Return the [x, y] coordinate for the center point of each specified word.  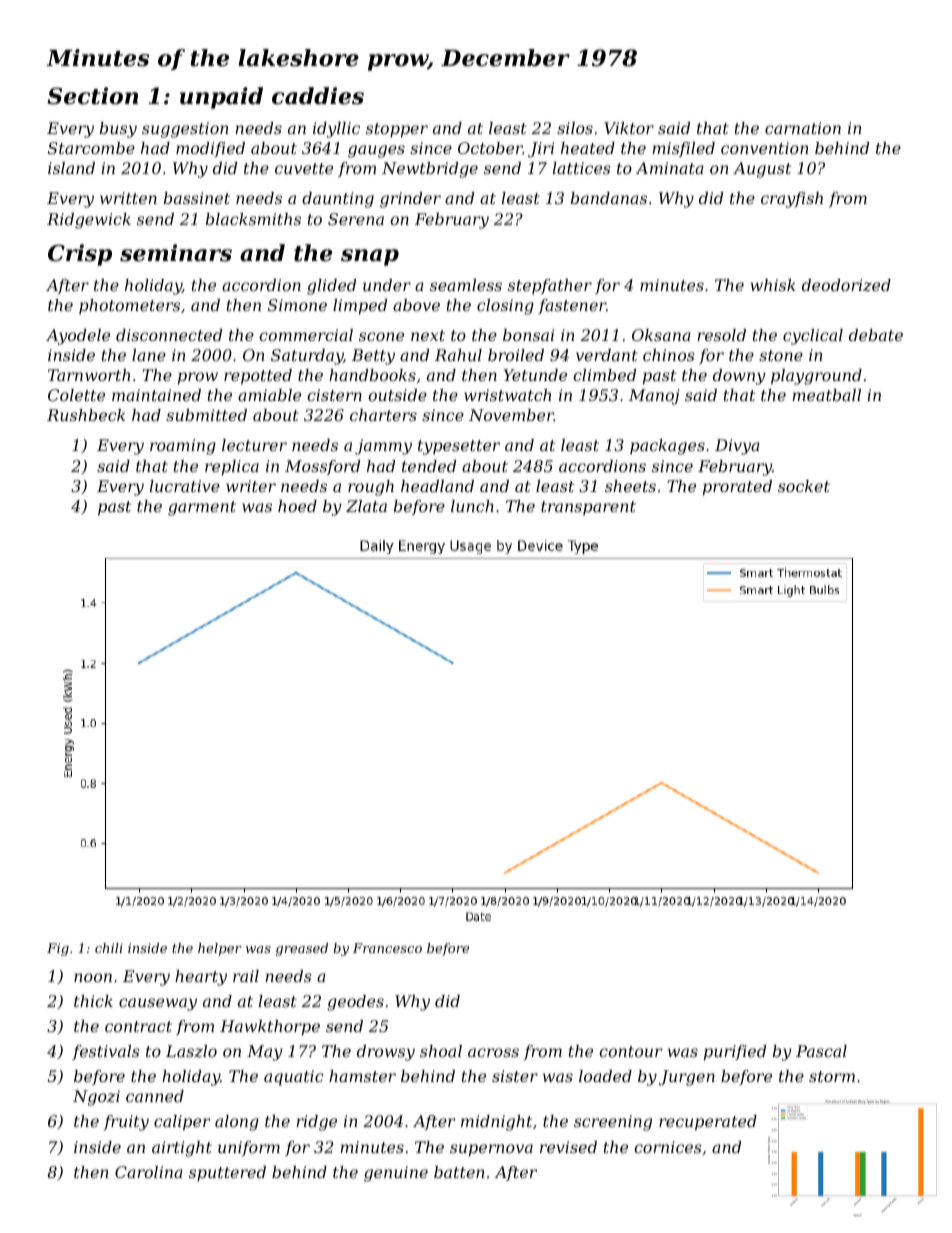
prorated [737, 488]
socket [804, 486]
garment [202, 508]
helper [220, 949]
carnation [803, 128]
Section [92, 96]
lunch [472, 506]
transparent [588, 508]
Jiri [541, 150]
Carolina [149, 1172]
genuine [396, 1174]
